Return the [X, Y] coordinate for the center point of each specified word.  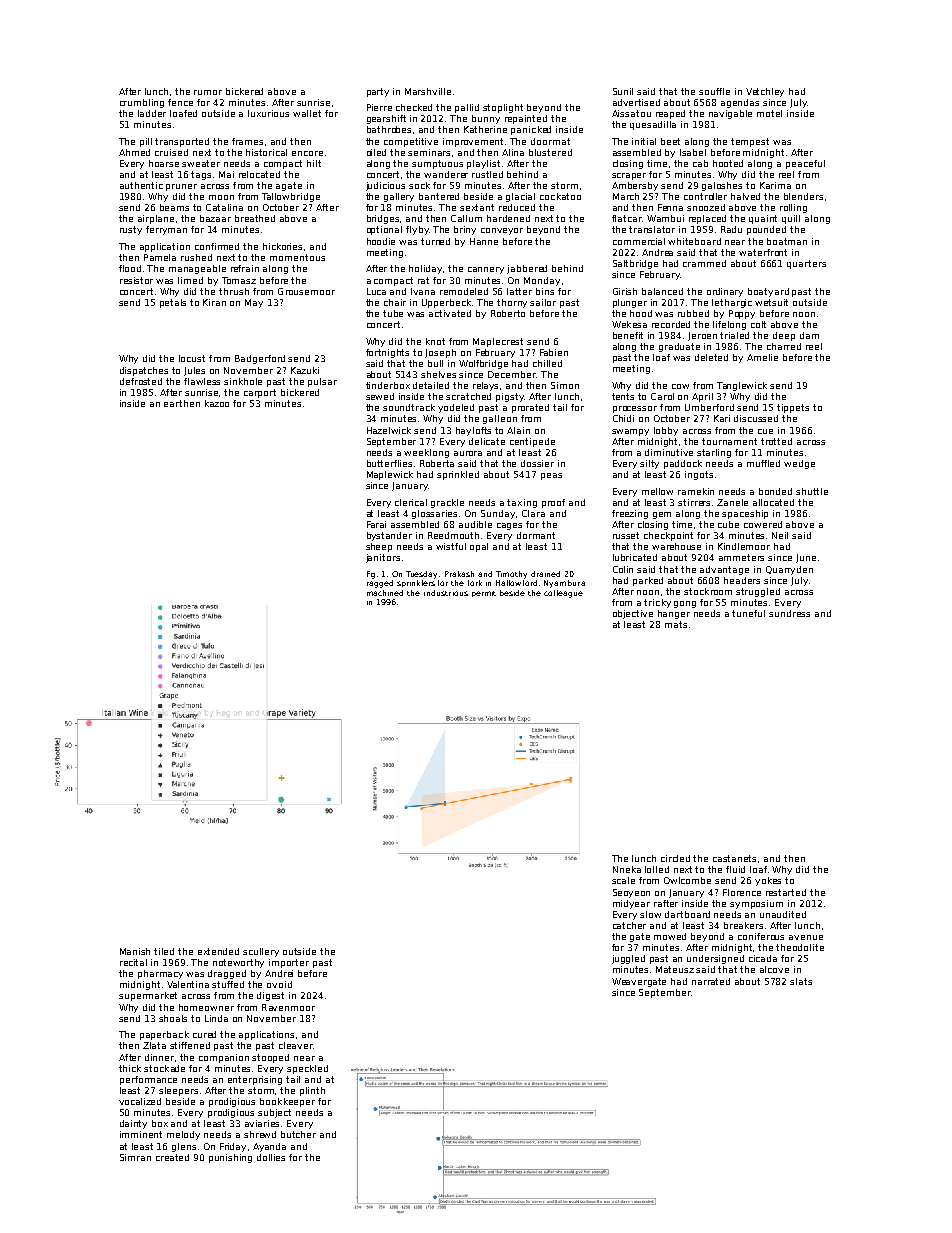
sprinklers [416, 583]
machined [385, 593]
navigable [730, 114]
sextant [477, 207]
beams [174, 207]
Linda [216, 1018]
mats [676, 624]
